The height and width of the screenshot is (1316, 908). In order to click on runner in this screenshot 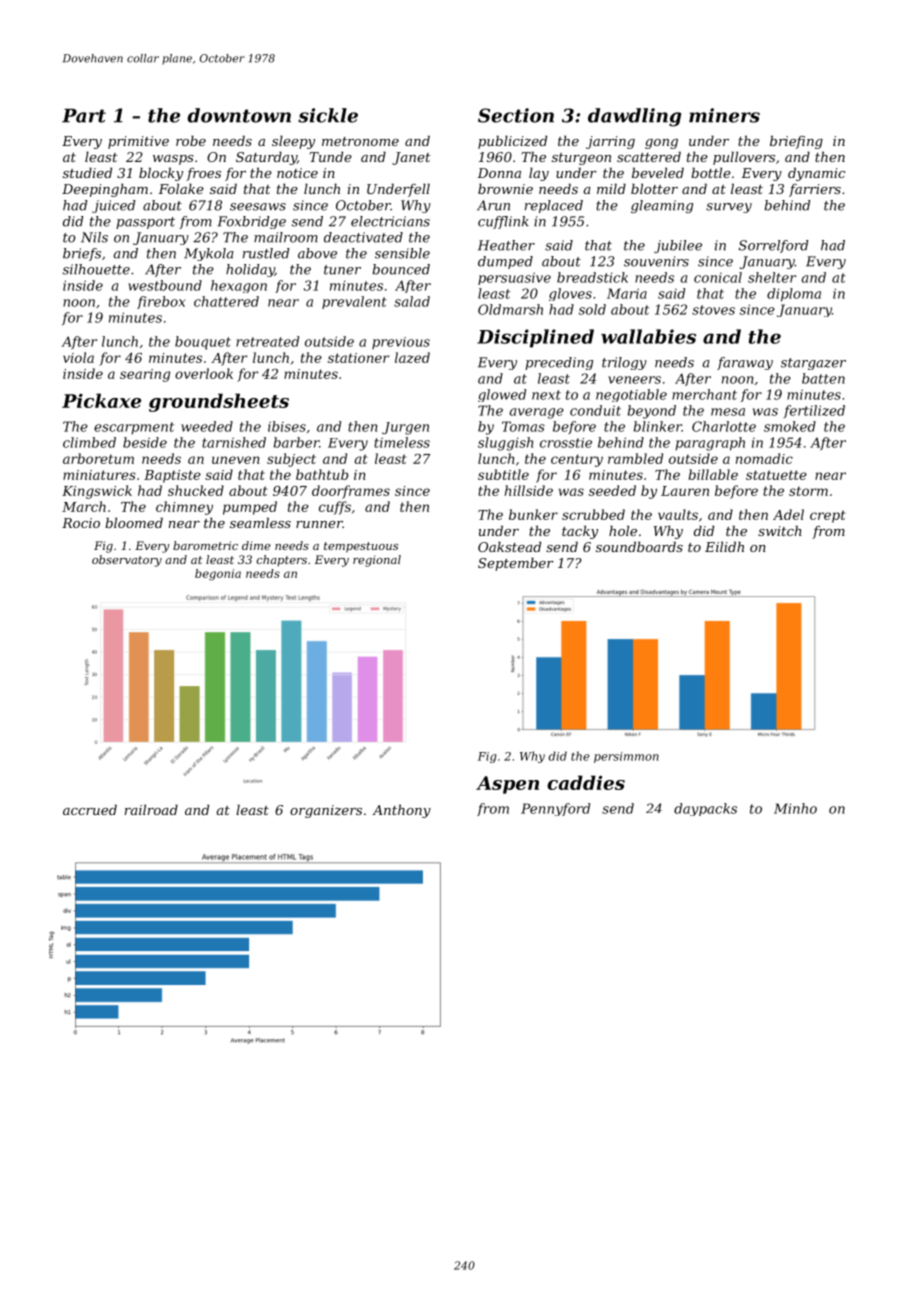, I will do `click(319, 524)`.
